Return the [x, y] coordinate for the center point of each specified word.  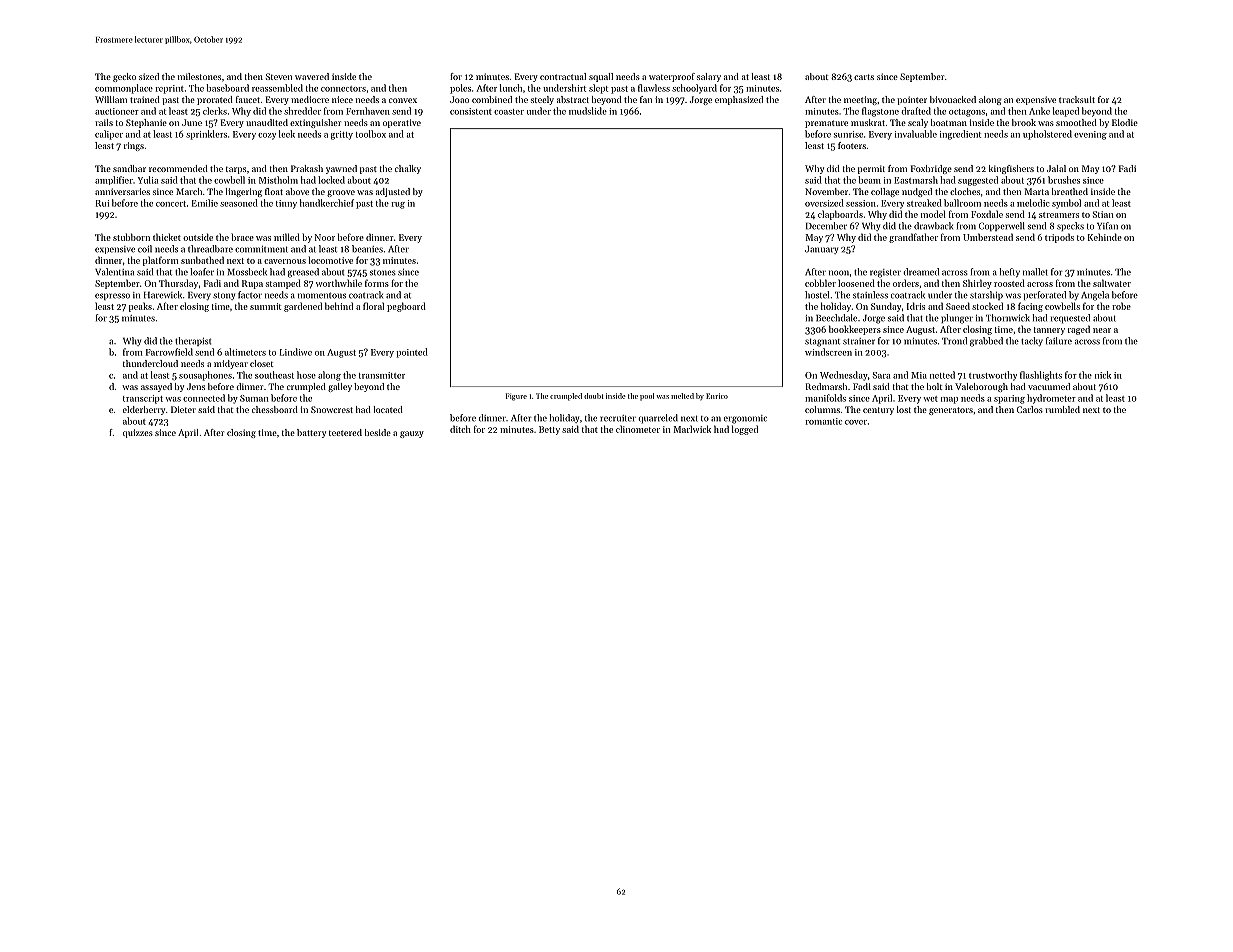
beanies [367, 249]
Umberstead [988, 237]
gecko [124, 77]
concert [171, 204]
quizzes [138, 433]
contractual [563, 76]
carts [864, 77]
